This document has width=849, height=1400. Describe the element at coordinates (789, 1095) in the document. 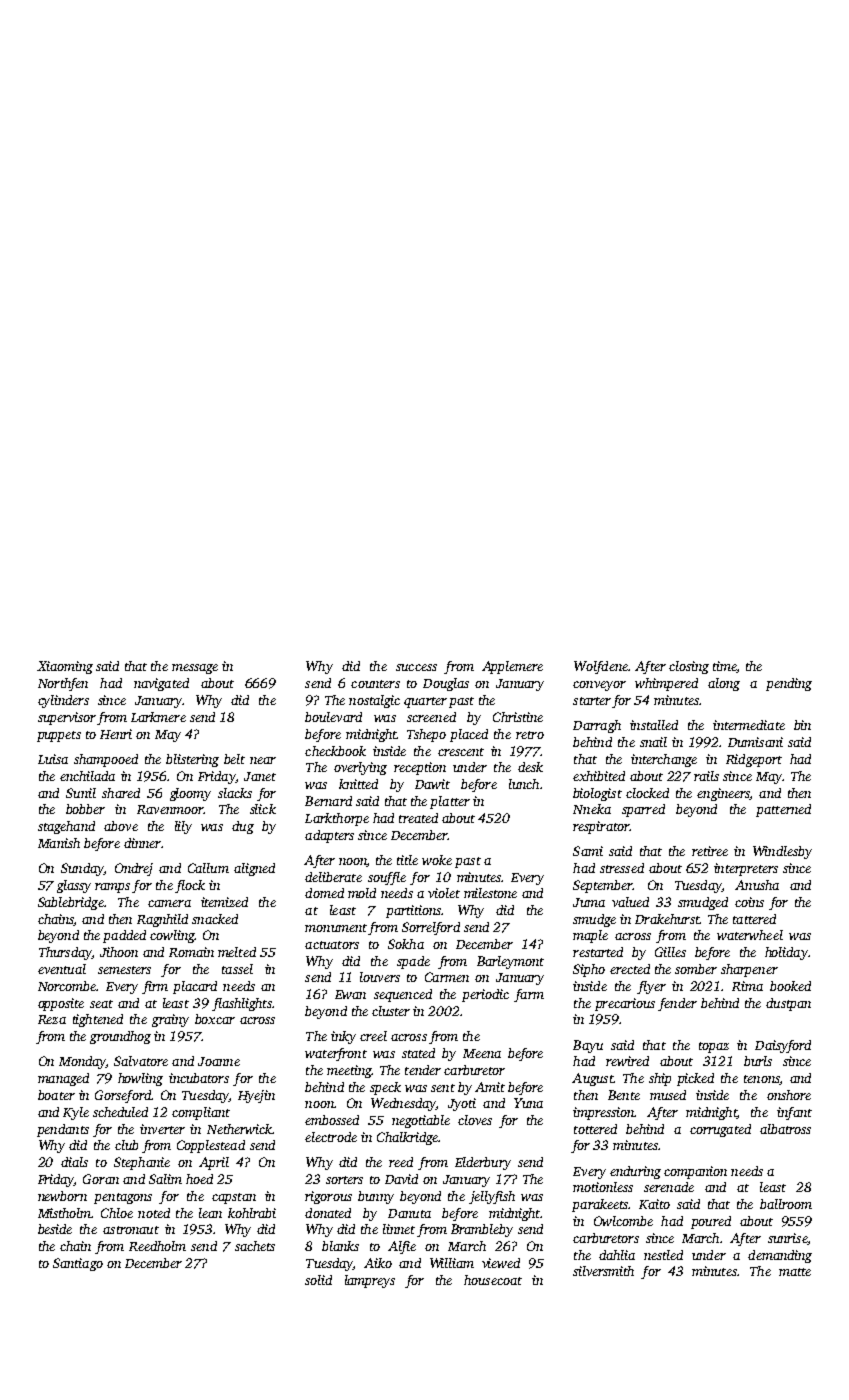

I see `onshore` at that location.
